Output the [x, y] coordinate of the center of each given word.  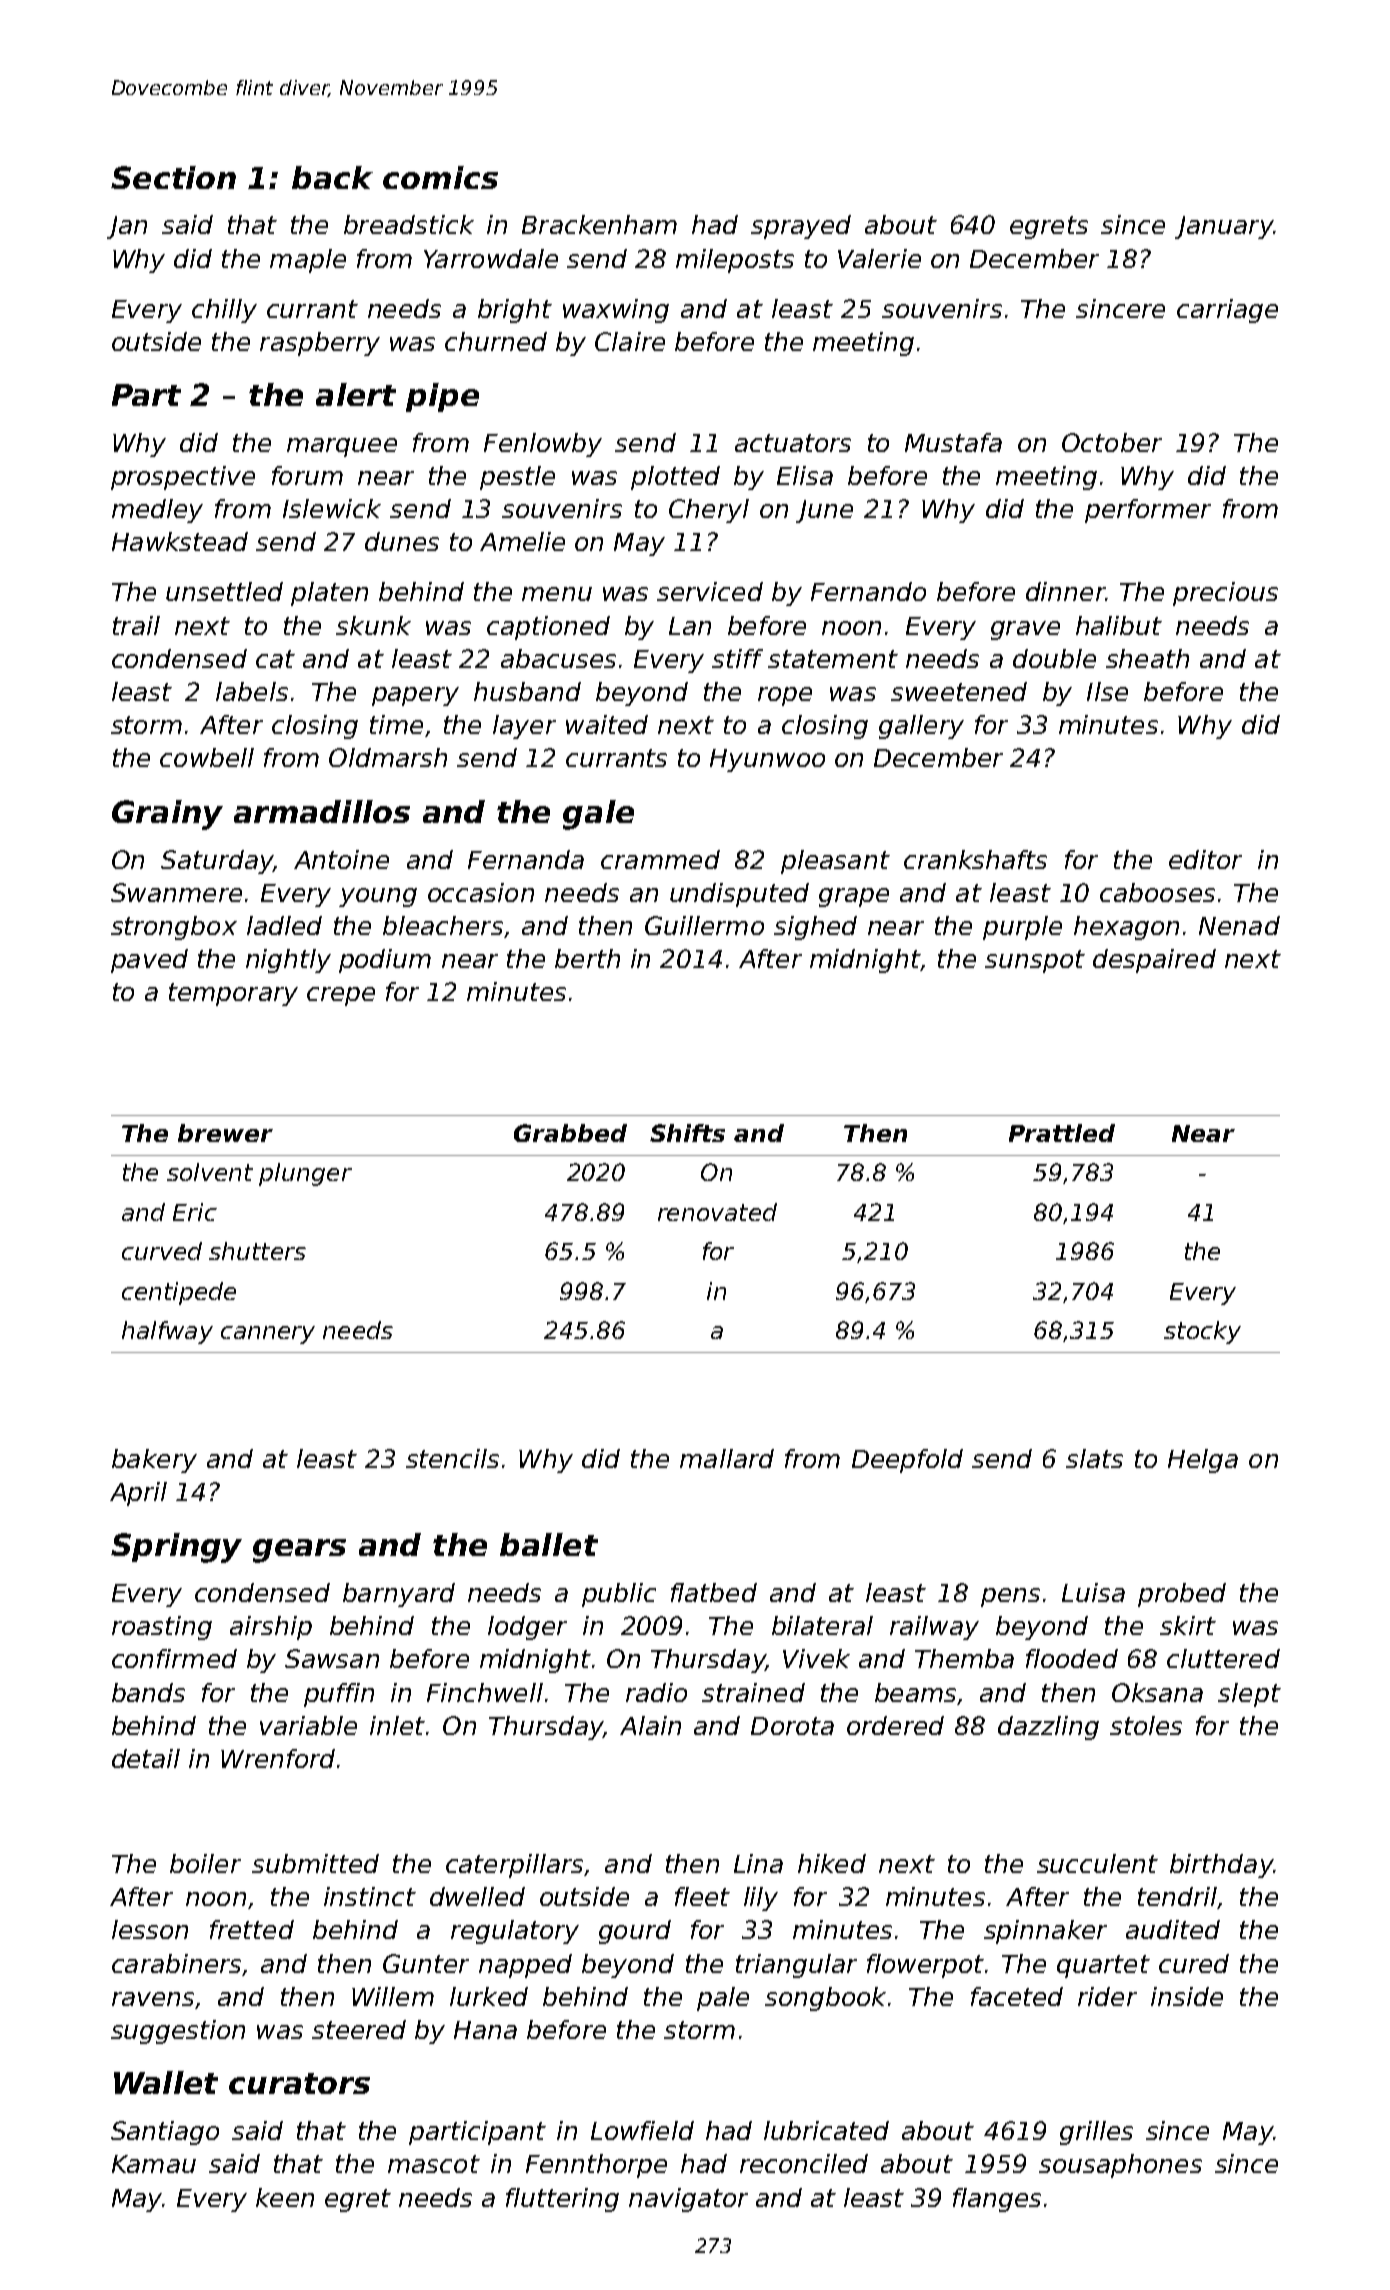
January [1224, 227]
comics [440, 177]
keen [285, 2197]
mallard [727, 1458]
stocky [1202, 1332]
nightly [288, 961]
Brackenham [599, 224]
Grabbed [570, 1133]
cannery [268, 1335]
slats [1094, 1458]
